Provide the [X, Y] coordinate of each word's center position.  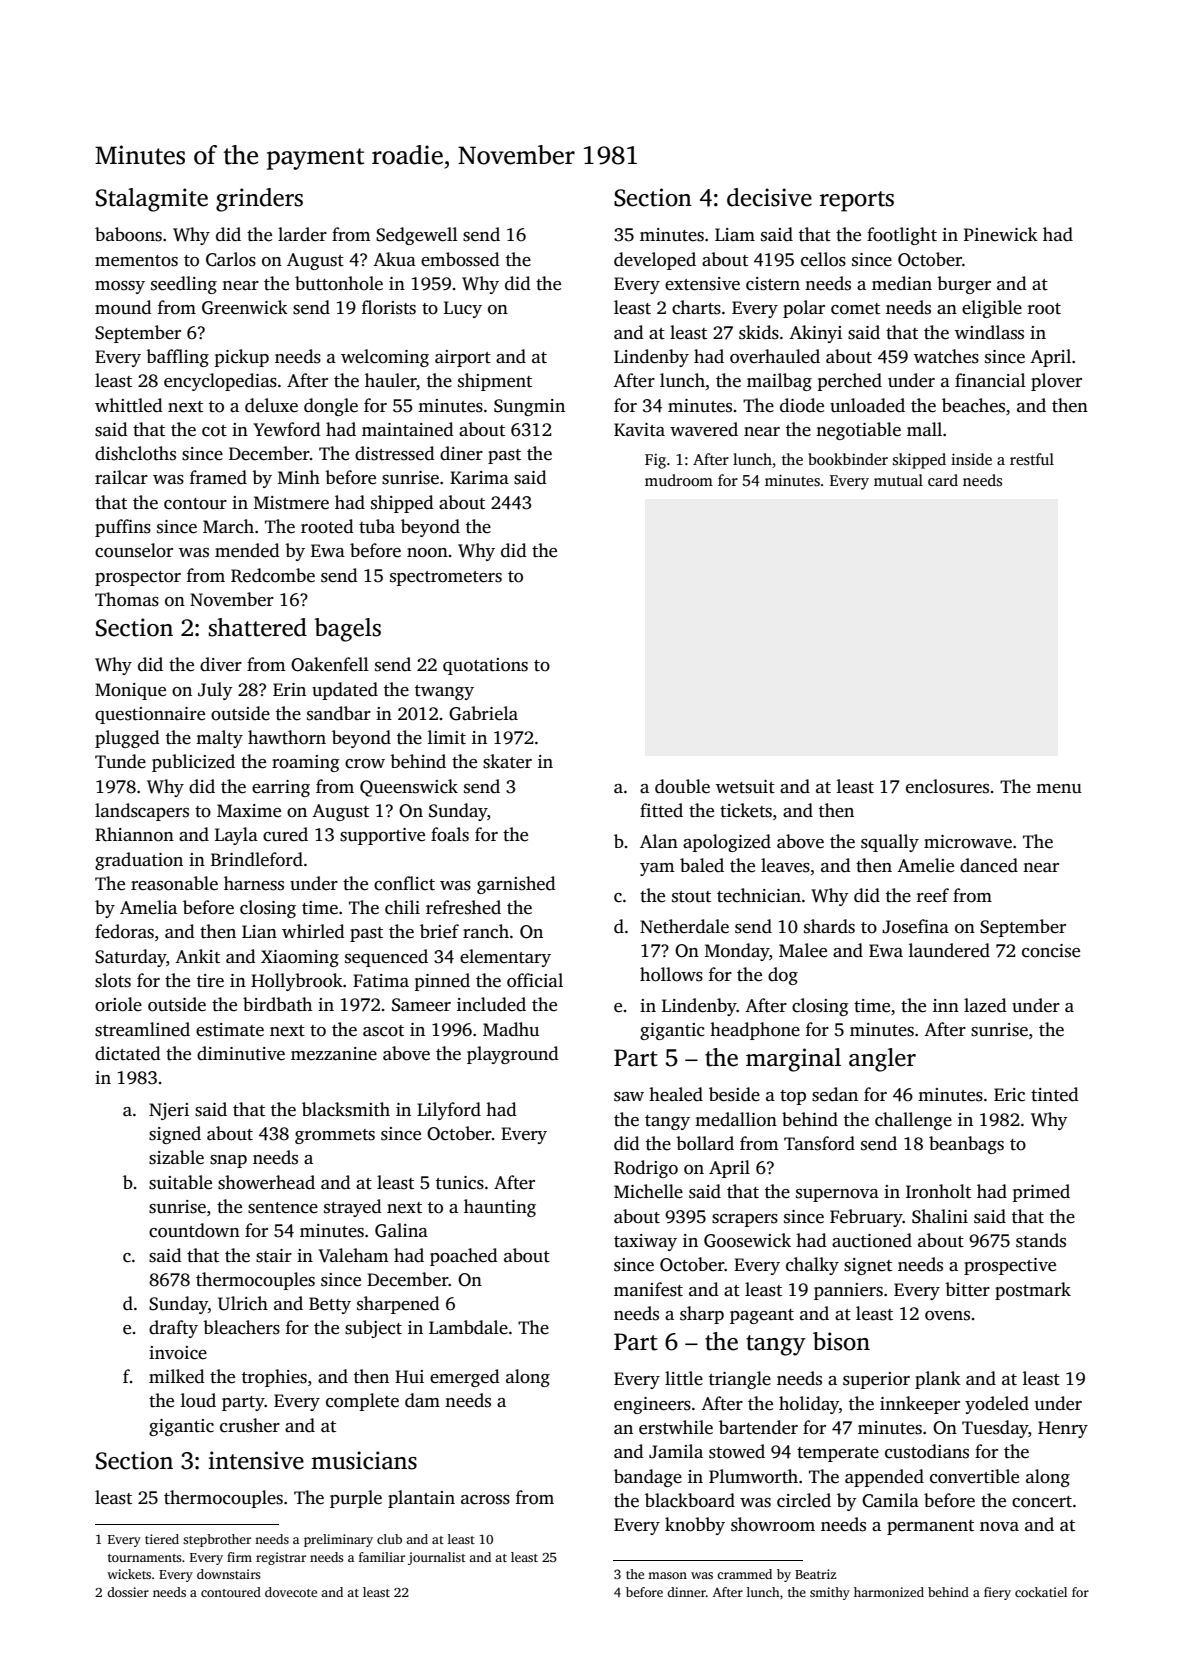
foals [450, 834]
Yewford [287, 429]
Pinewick [1001, 234]
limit [447, 737]
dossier [128, 1592]
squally [890, 843]
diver [221, 664]
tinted [1055, 1094]
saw [629, 1097]
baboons [128, 234]
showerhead [266, 1182]
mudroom [679, 480]
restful [1032, 459]
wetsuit [745, 787]
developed [655, 261]
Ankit [197, 956]
